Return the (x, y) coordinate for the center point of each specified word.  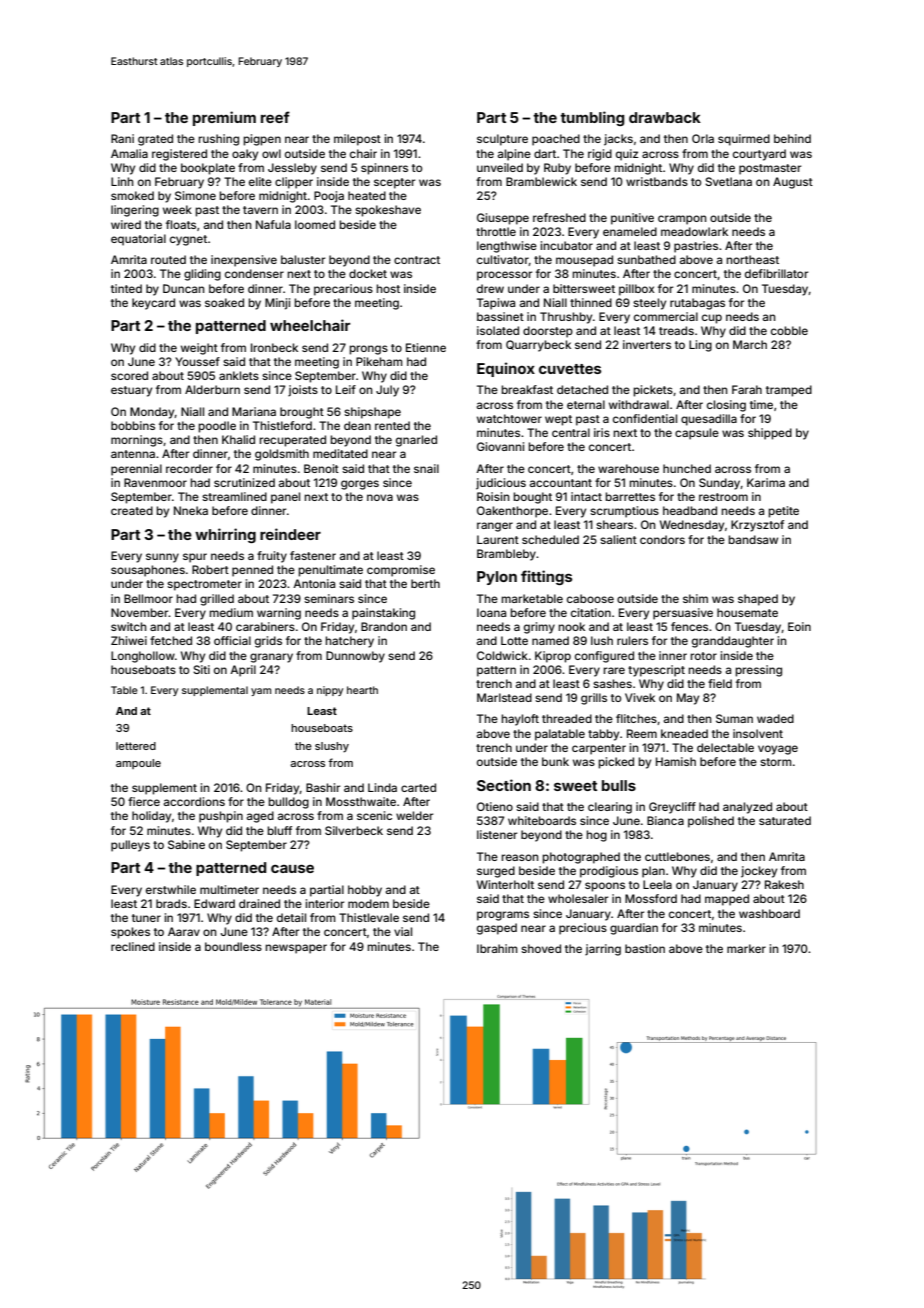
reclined (133, 946)
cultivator (503, 260)
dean (357, 425)
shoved (541, 948)
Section (504, 785)
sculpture (502, 140)
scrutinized (244, 482)
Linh (122, 181)
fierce (144, 801)
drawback (665, 117)
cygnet (188, 240)
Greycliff (672, 808)
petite (783, 512)
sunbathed (646, 259)
